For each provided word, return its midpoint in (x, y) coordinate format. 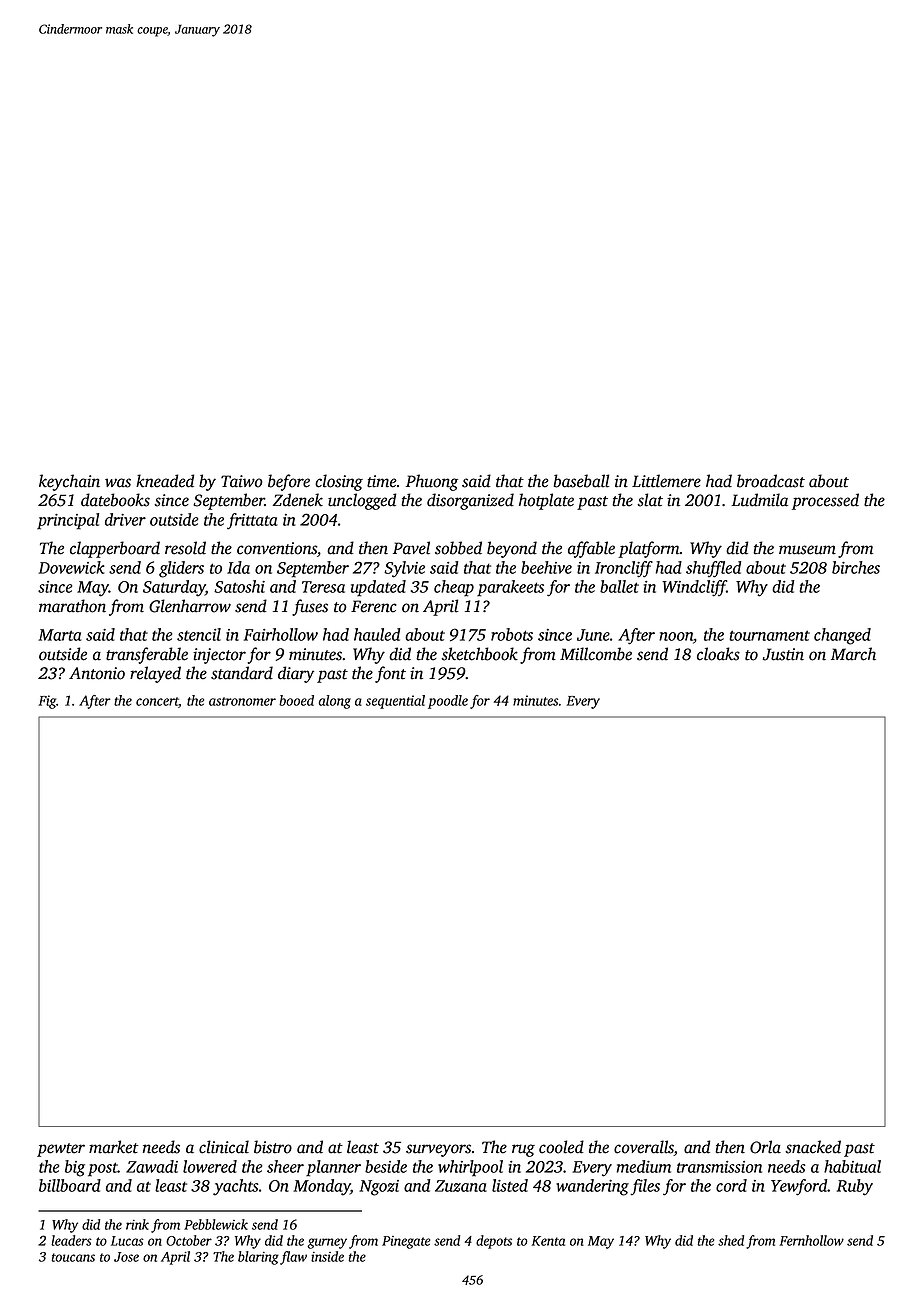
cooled (561, 1147)
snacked (813, 1147)
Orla (765, 1147)
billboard (70, 1185)
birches (856, 567)
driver (125, 519)
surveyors (438, 1150)
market (114, 1147)
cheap (454, 588)
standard (242, 673)
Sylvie (404, 569)
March (853, 654)
